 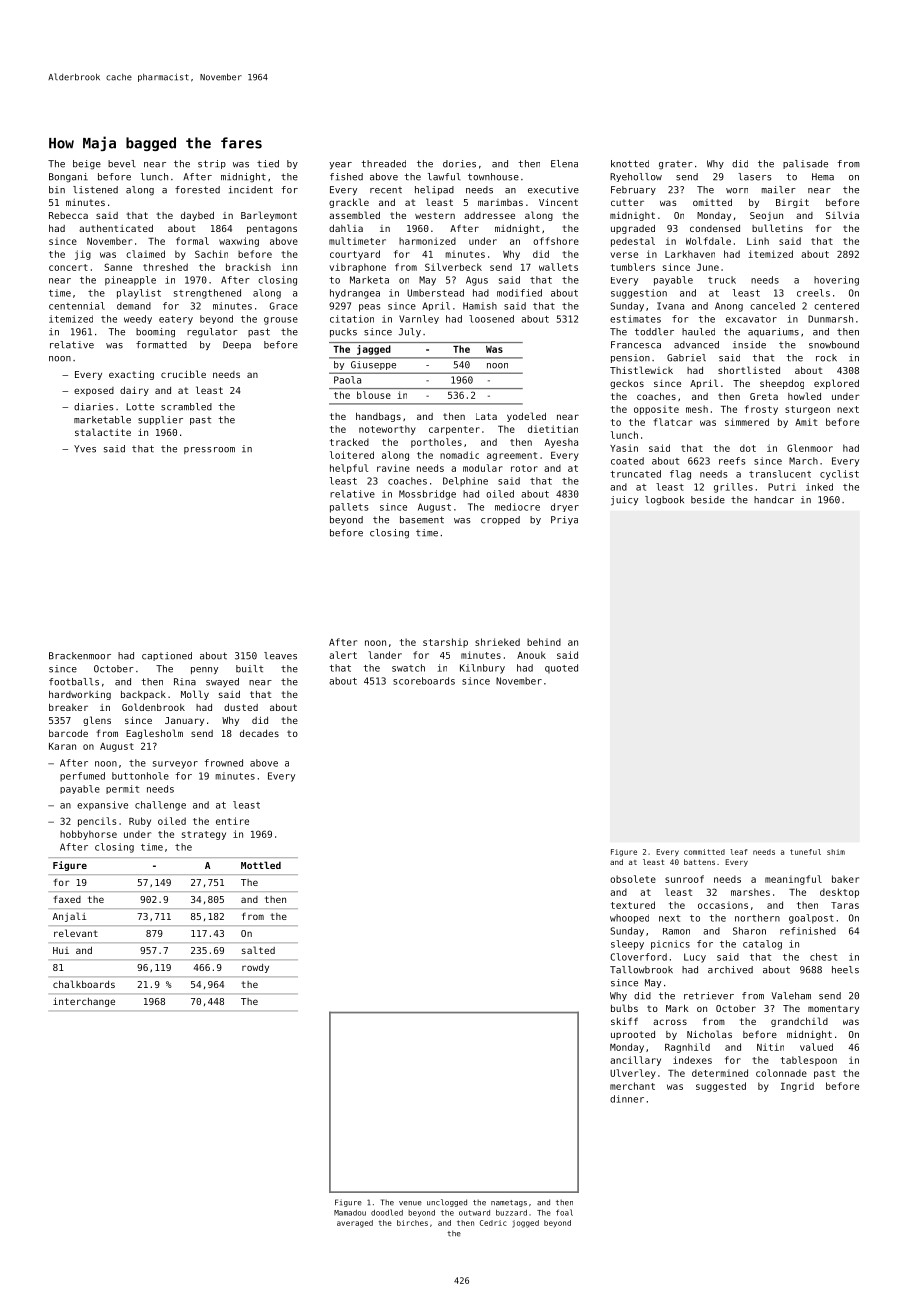 I want to click on behind, so click(x=544, y=642).
